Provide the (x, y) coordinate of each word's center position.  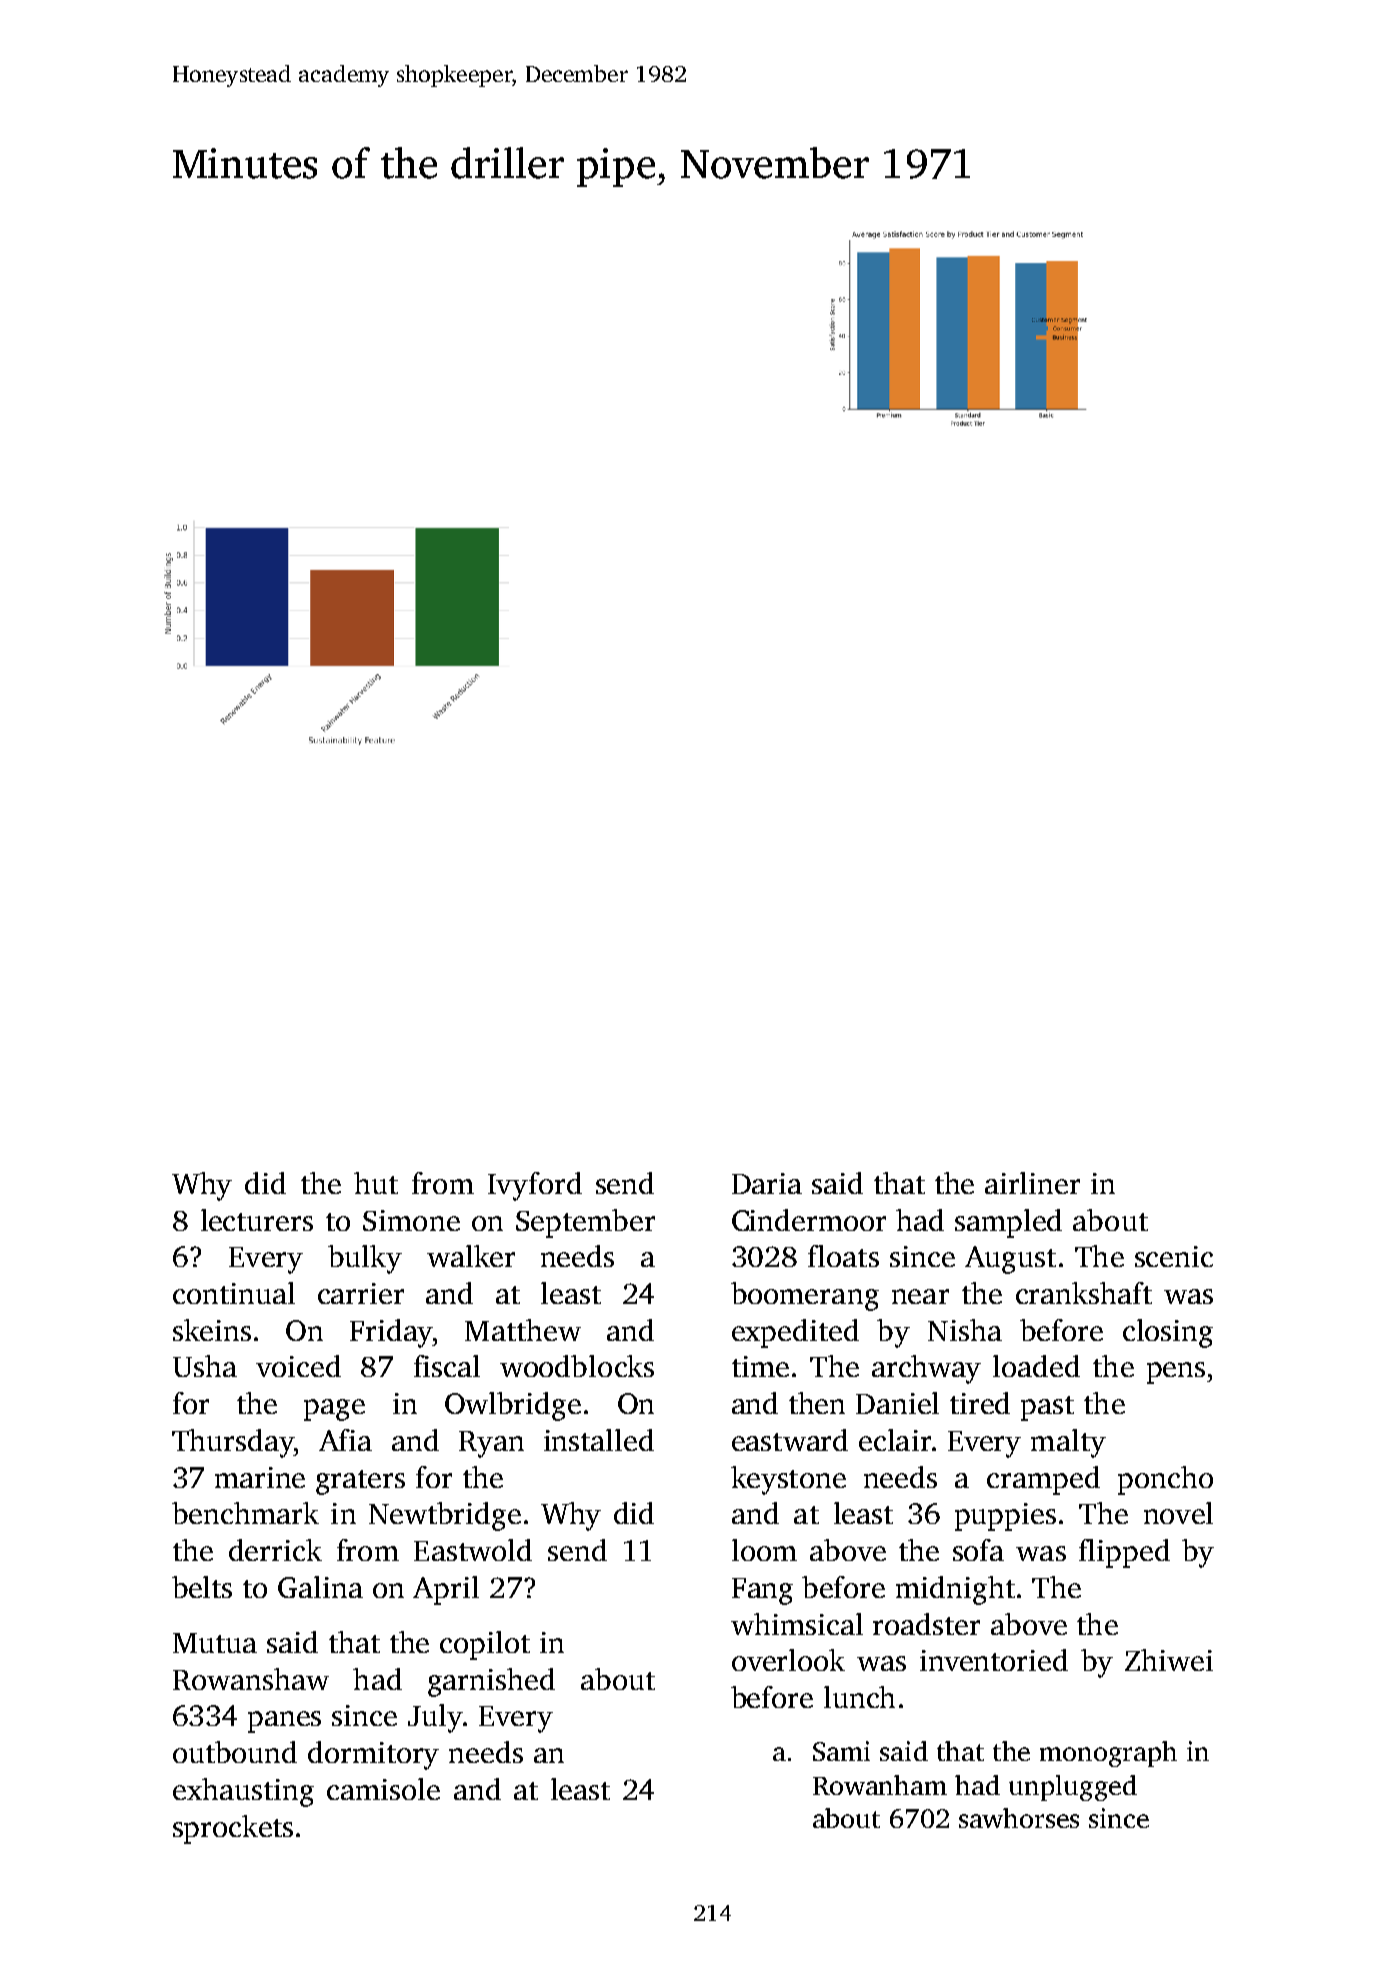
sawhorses (1019, 1818)
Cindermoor (809, 1220)
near (920, 1296)
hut (376, 1183)
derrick (275, 1550)
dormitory (373, 1755)
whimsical (797, 1624)
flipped (1124, 1553)
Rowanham (880, 1785)
